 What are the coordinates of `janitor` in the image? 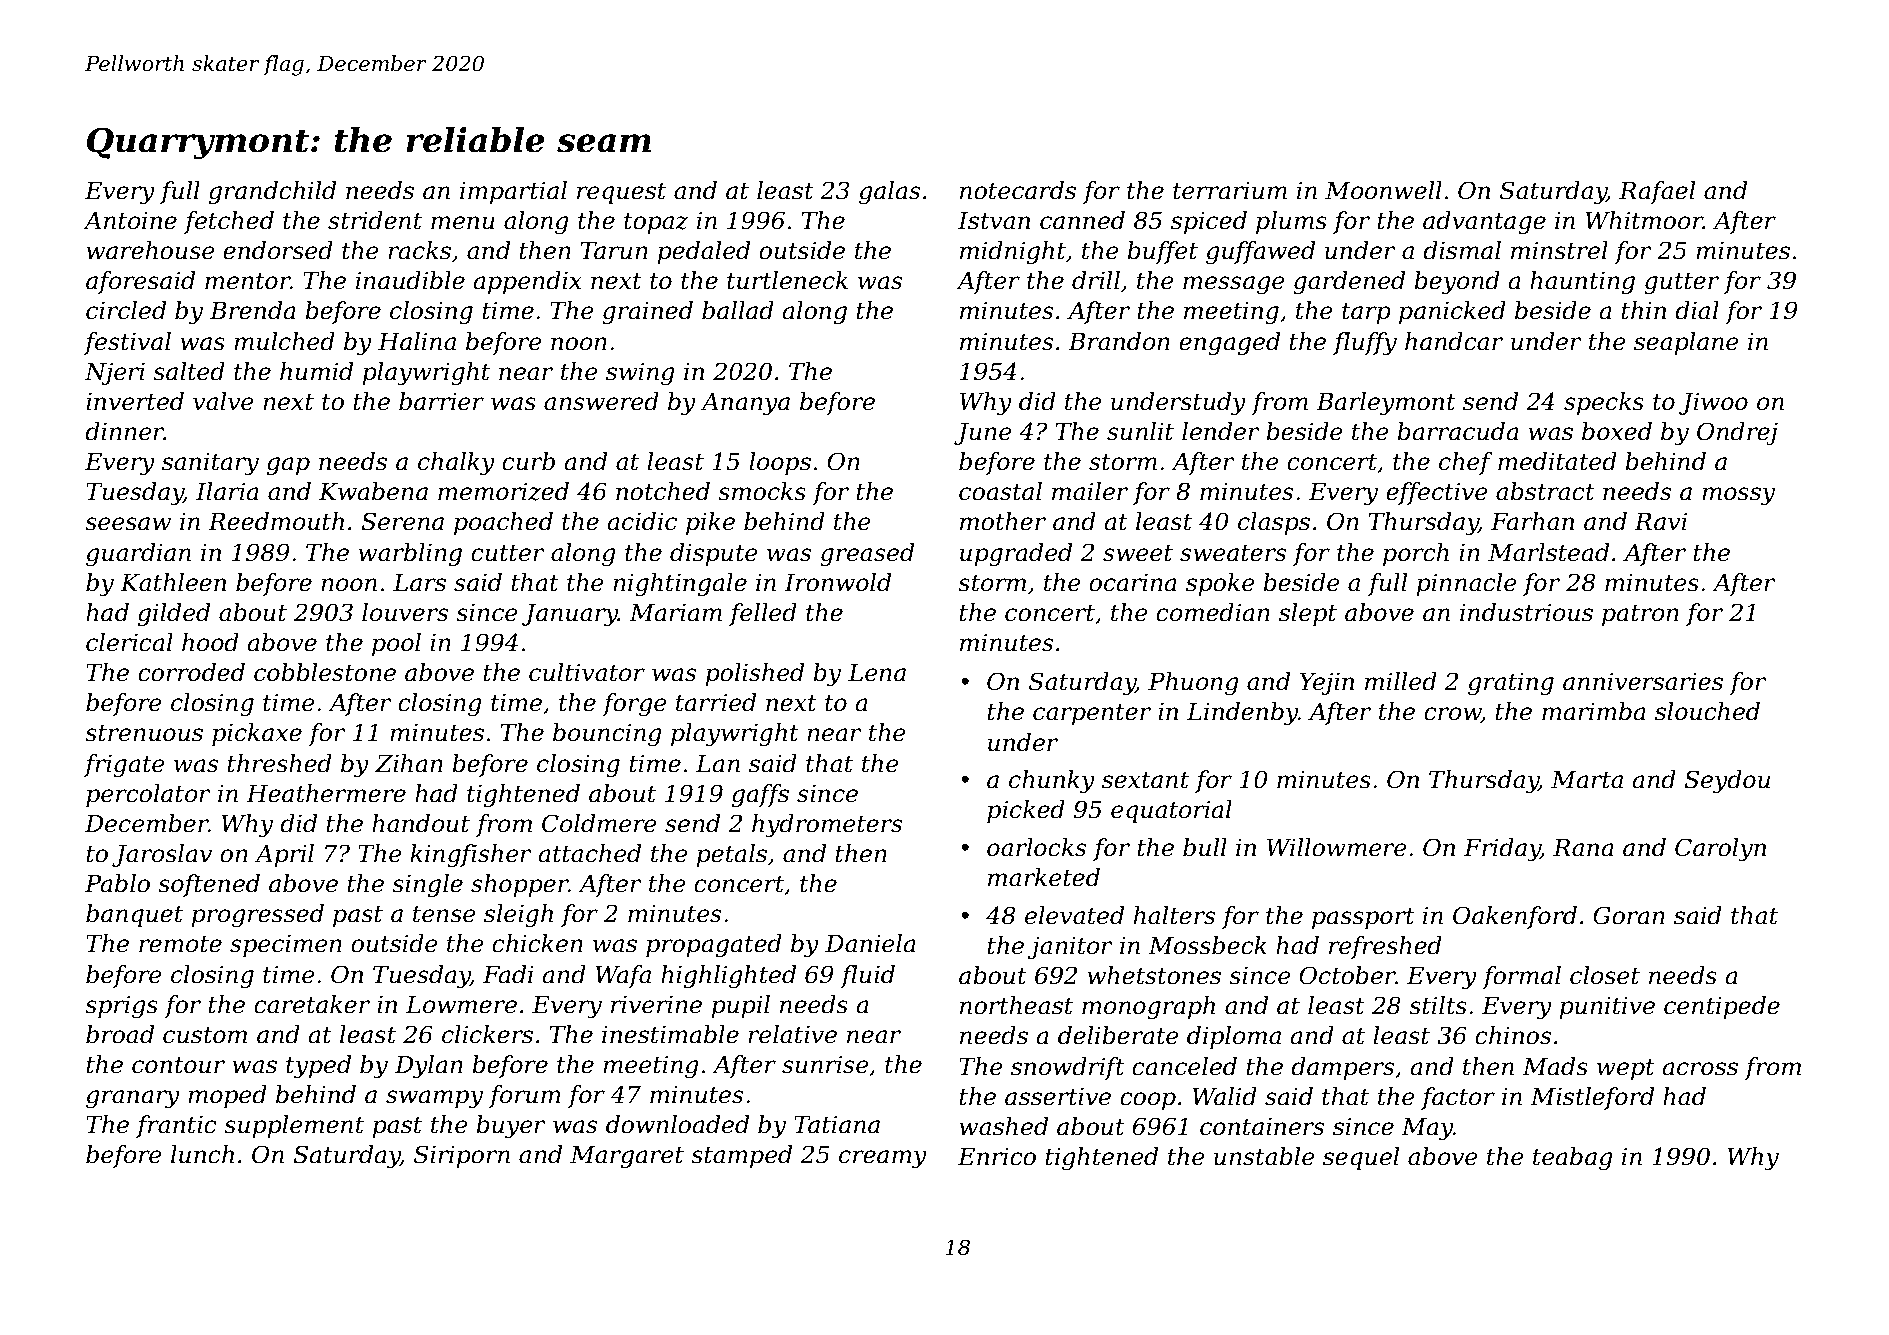 It's located at (1070, 948).
